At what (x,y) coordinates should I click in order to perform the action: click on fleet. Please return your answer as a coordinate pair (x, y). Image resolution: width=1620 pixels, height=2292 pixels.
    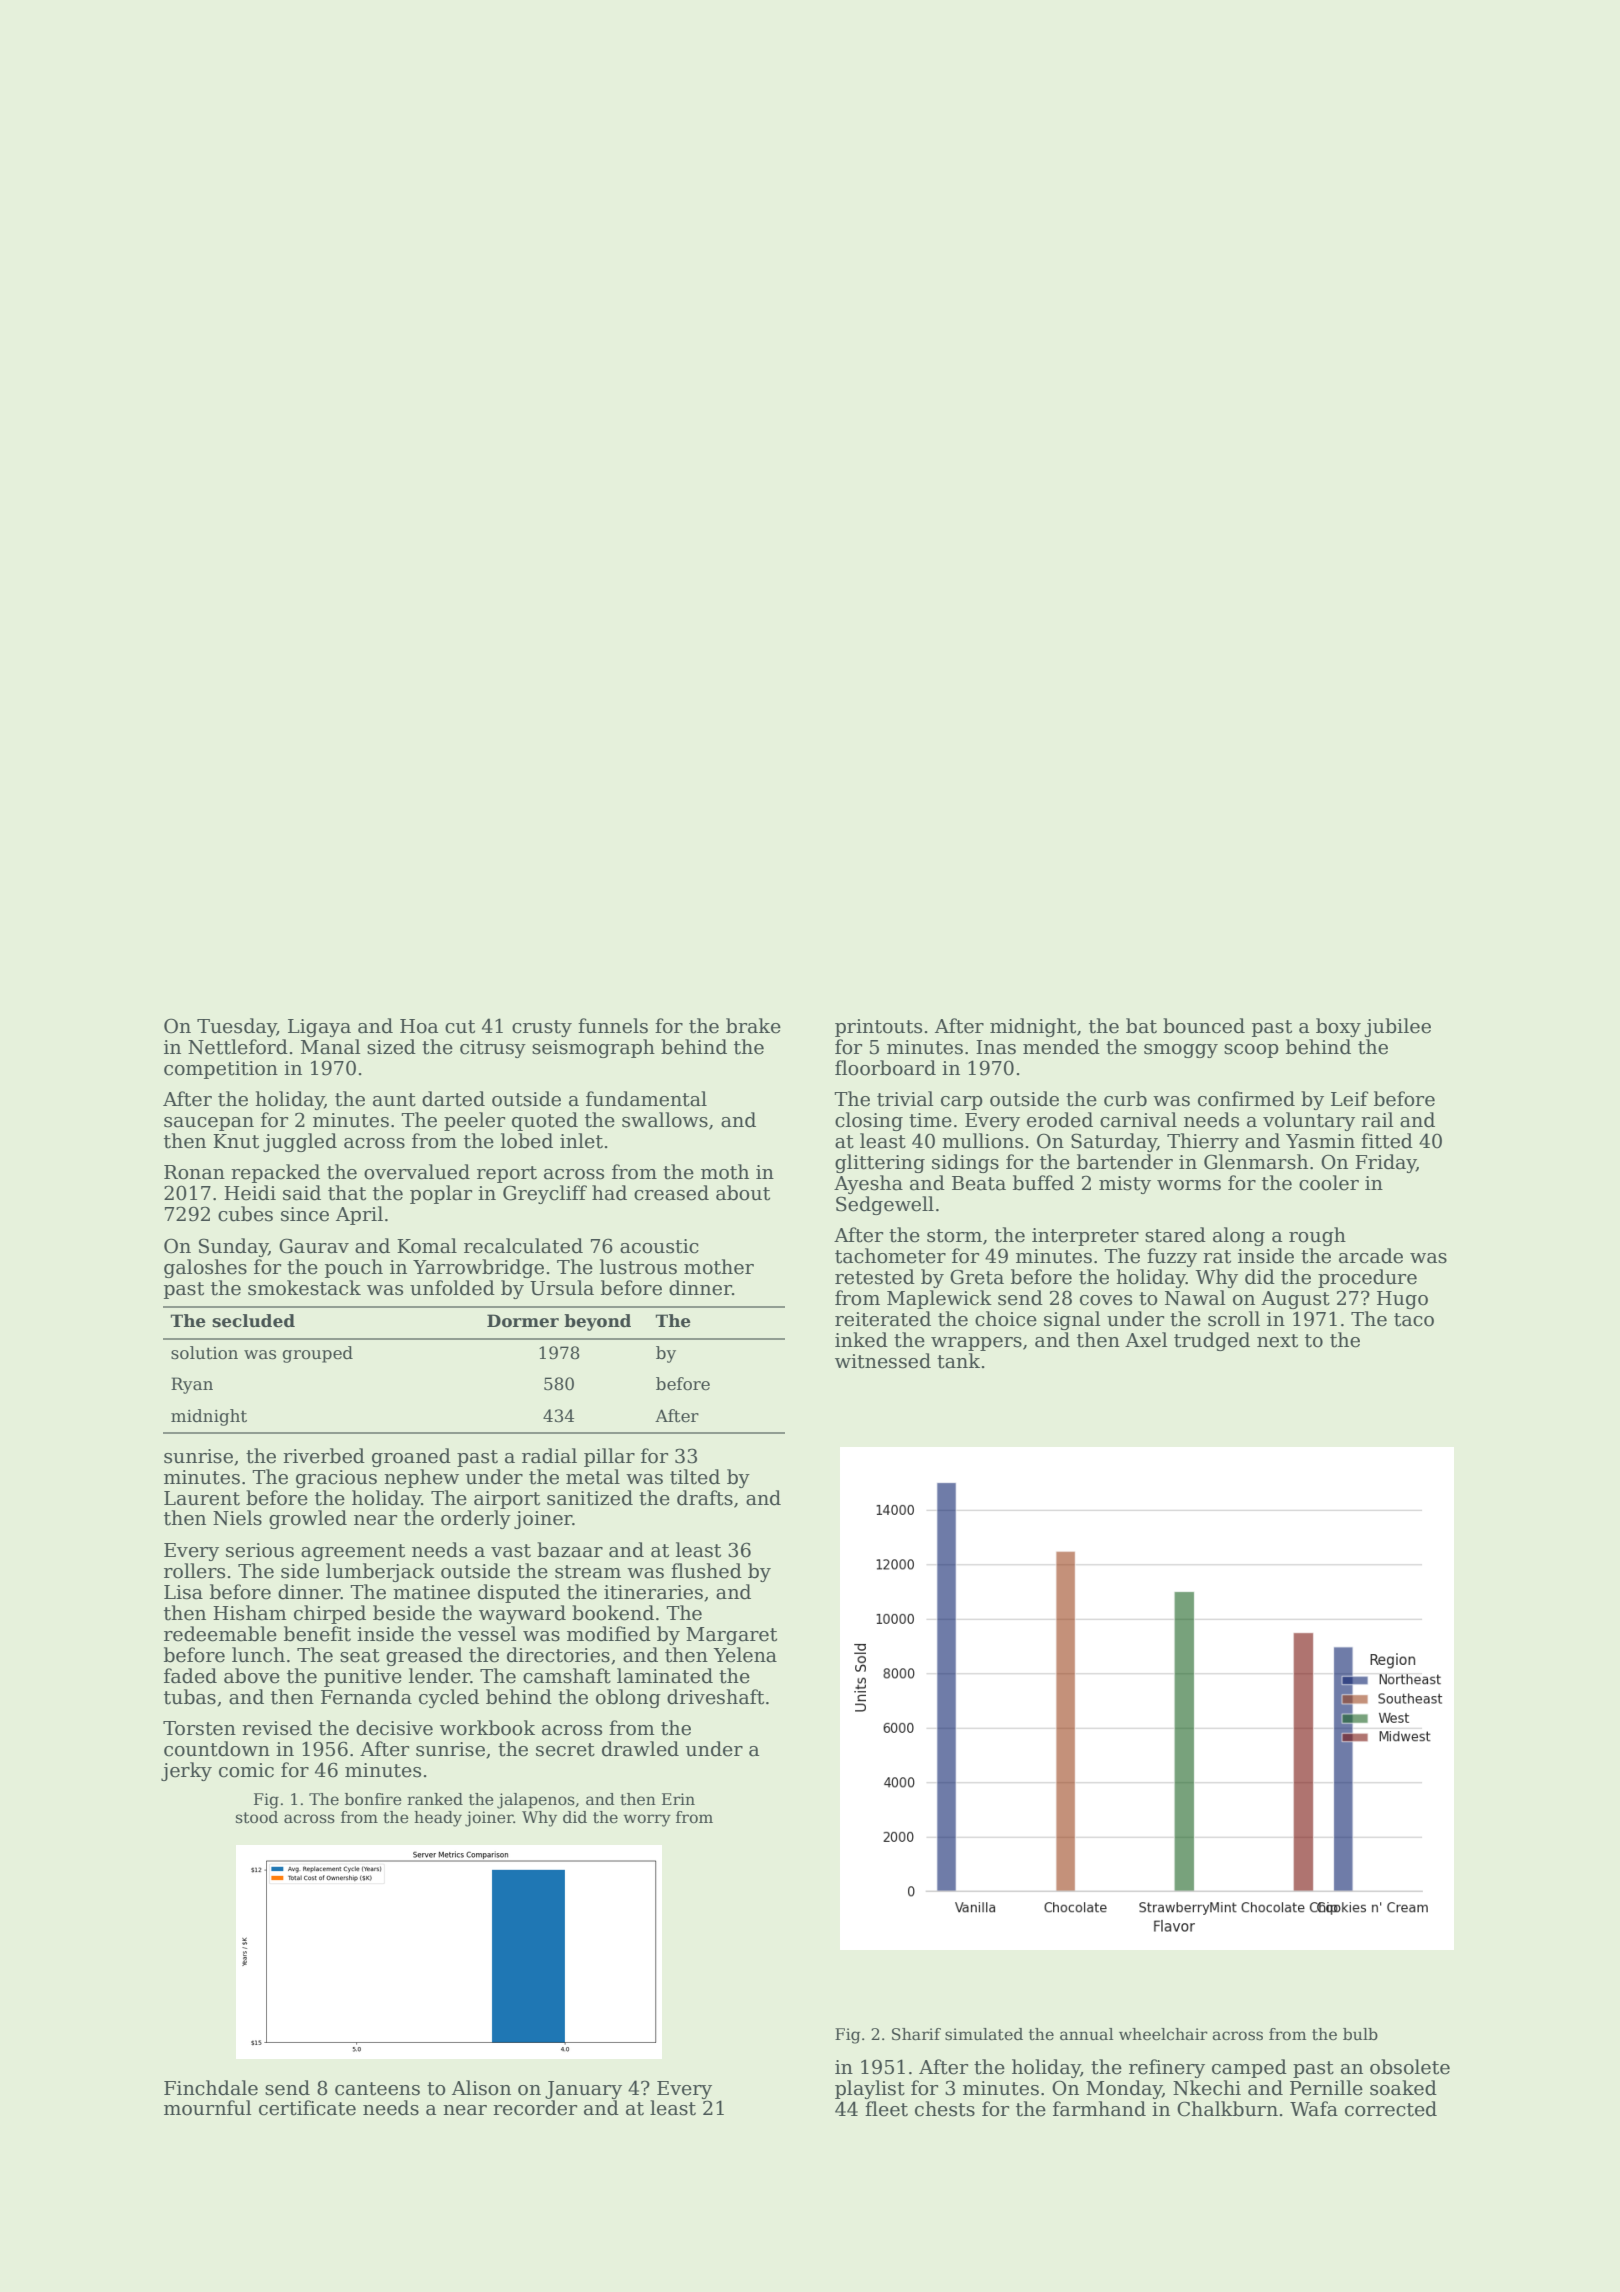
    Looking at the image, I should click on (886, 2109).
